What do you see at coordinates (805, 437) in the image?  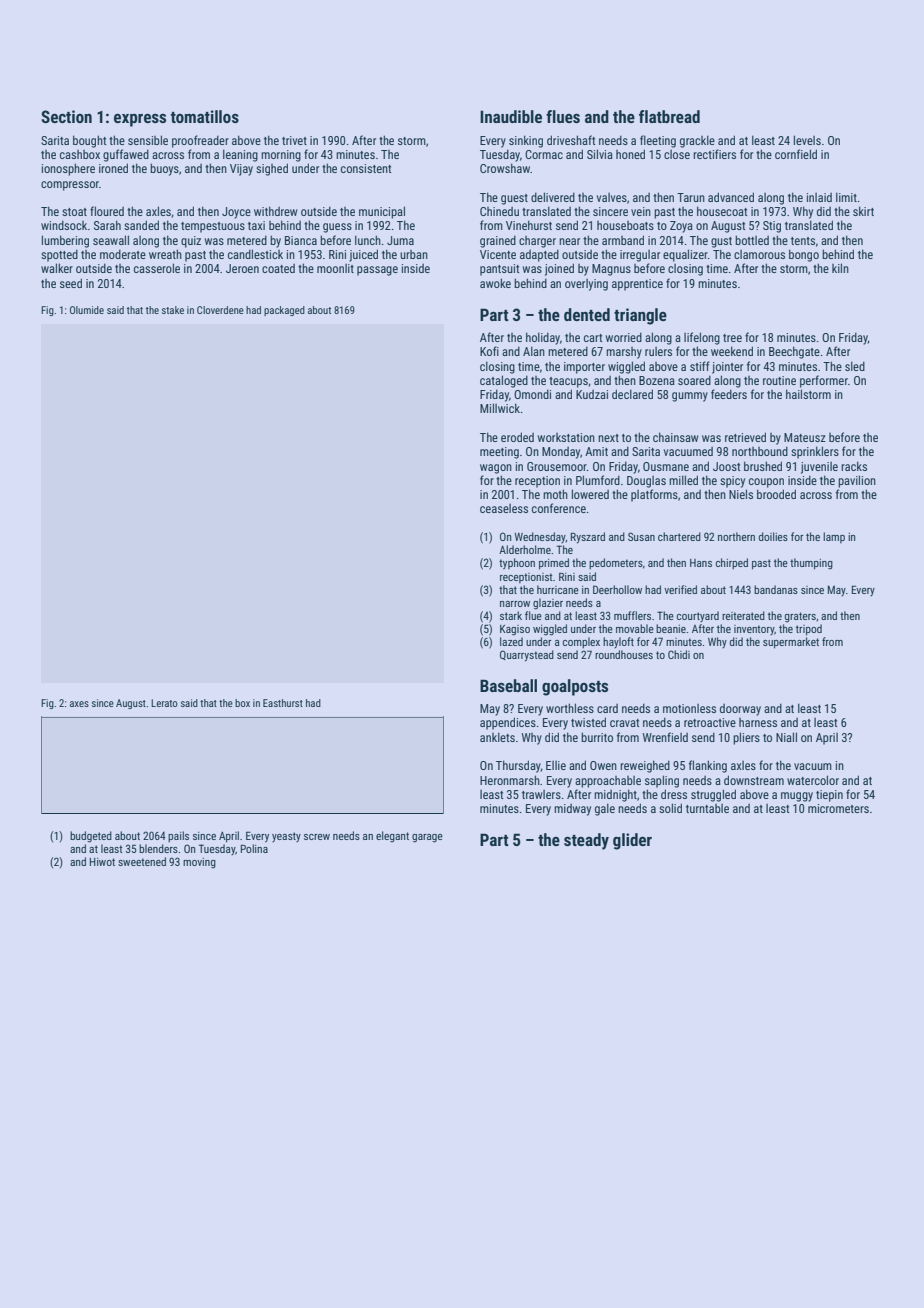 I see `Mateusz` at bounding box center [805, 437].
